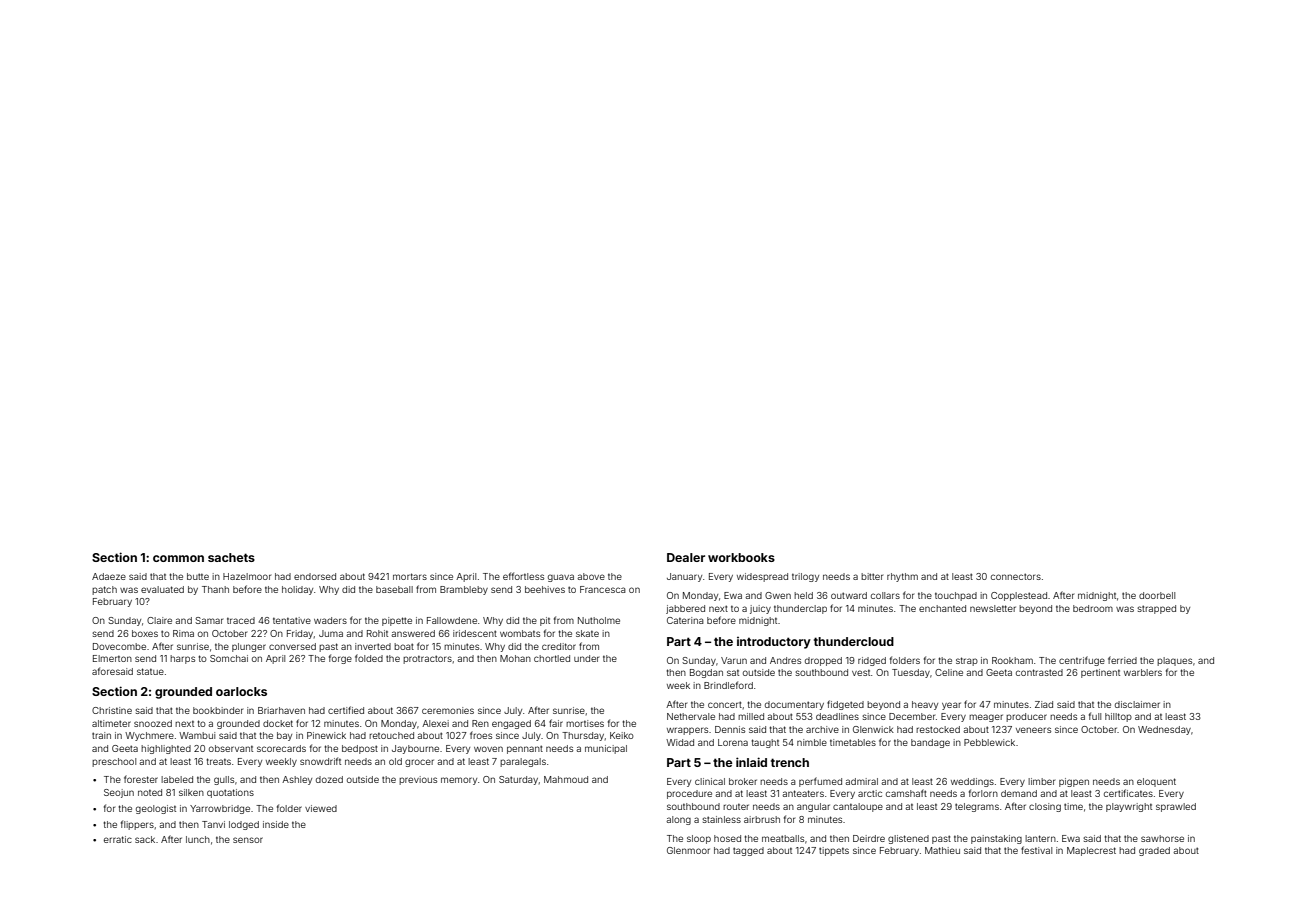 Image resolution: width=1308 pixels, height=924 pixels. What do you see at coordinates (153, 723) in the screenshot?
I see `snoozed` at bounding box center [153, 723].
